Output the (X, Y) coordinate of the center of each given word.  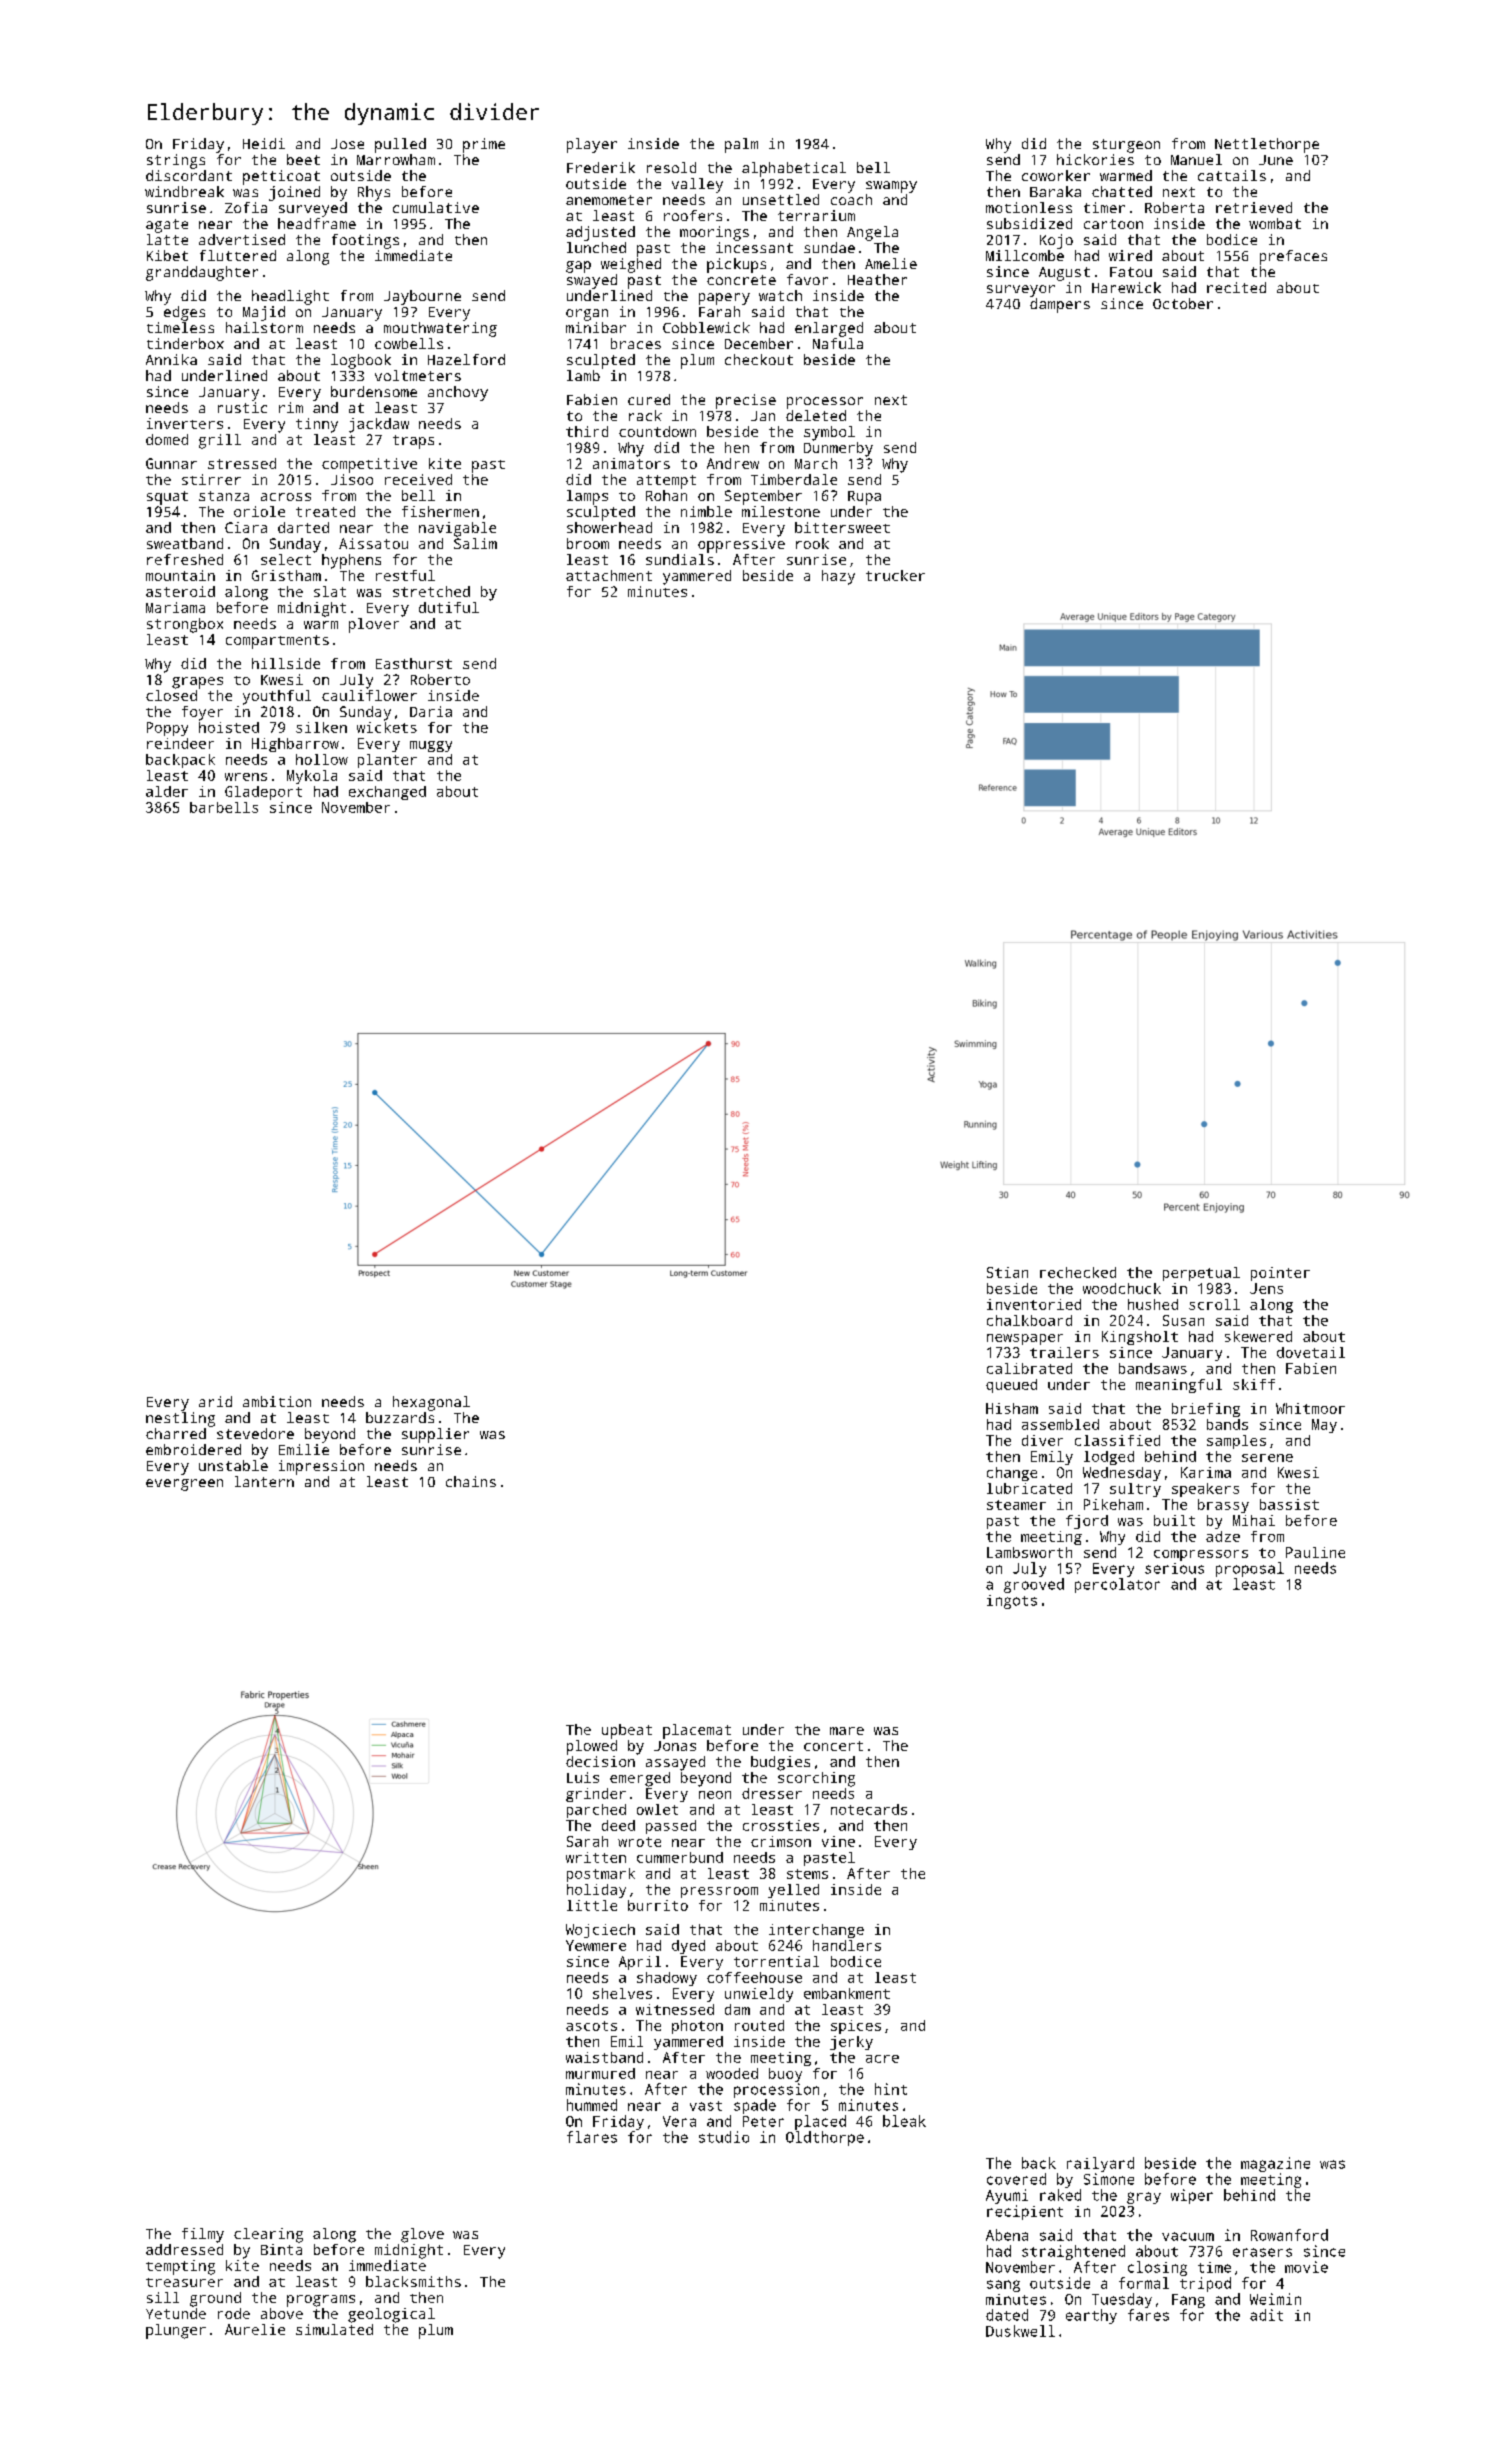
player (592, 145)
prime (484, 145)
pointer (1280, 1274)
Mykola (312, 777)
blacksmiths (413, 2281)
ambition (277, 1401)
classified (1117, 1440)
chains (471, 1481)
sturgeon (1126, 146)
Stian (1007, 1272)
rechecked (1078, 1272)
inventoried (1034, 1304)
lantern (264, 1481)
